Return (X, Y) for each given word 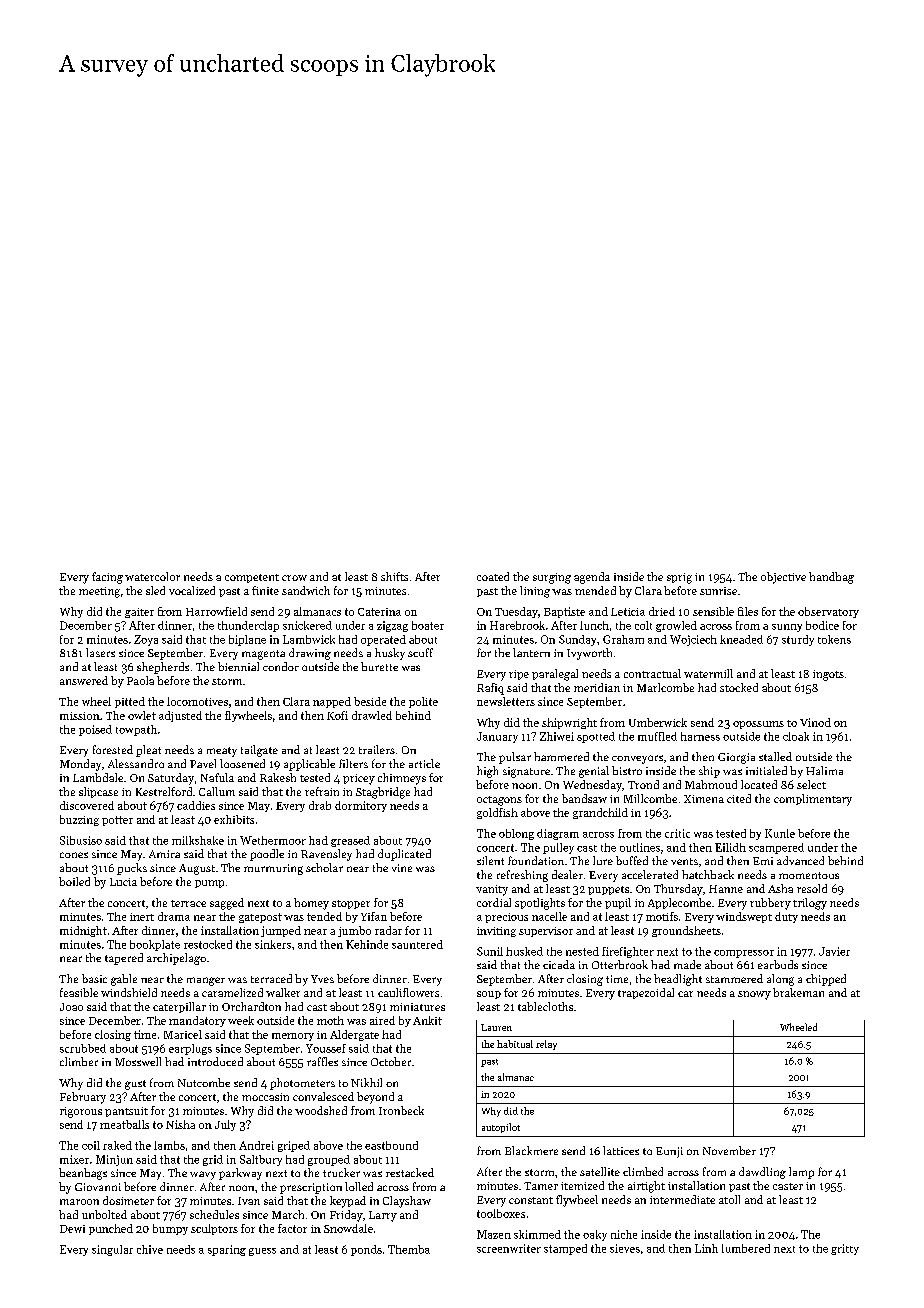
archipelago (176, 959)
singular (112, 1250)
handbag (831, 578)
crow (294, 578)
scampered (776, 848)
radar (388, 930)
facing (107, 578)
